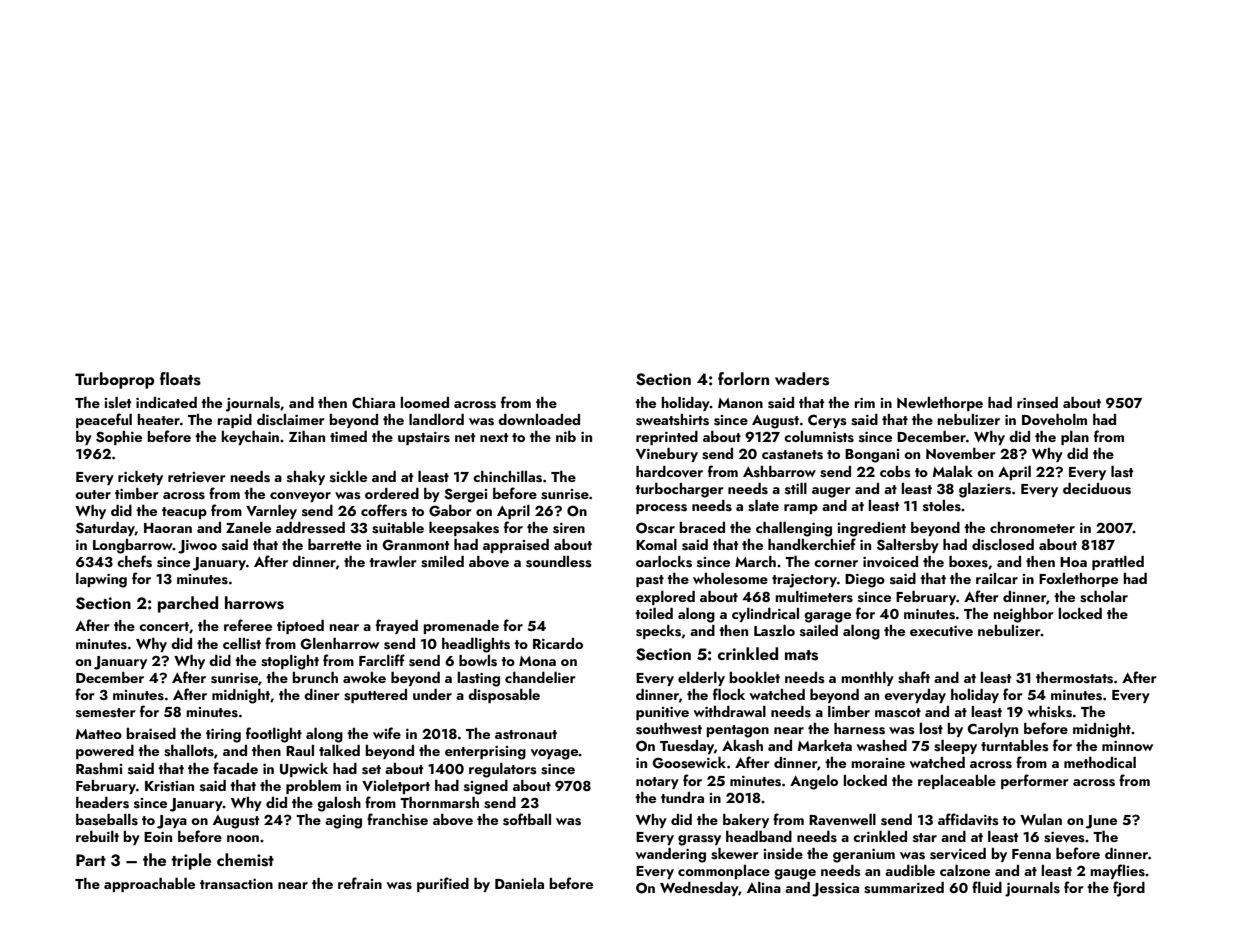  Describe the element at coordinates (315, 677) in the image. I see `brunch` at that location.
